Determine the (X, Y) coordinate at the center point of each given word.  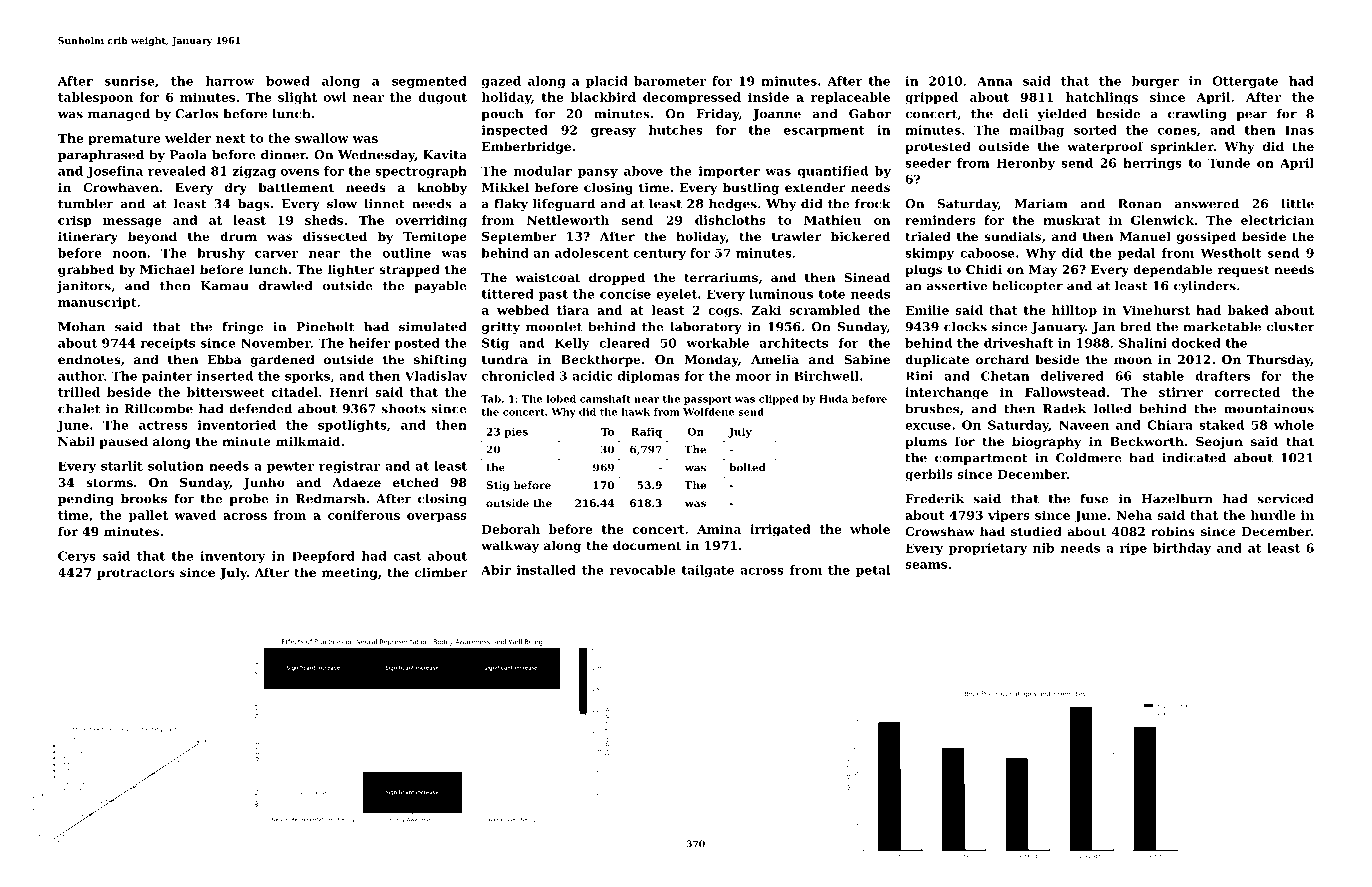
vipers (1009, 516)
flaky (511, 205)
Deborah (511, 529)
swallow (322, 138)
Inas (1299, 130)
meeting (349, 574)
